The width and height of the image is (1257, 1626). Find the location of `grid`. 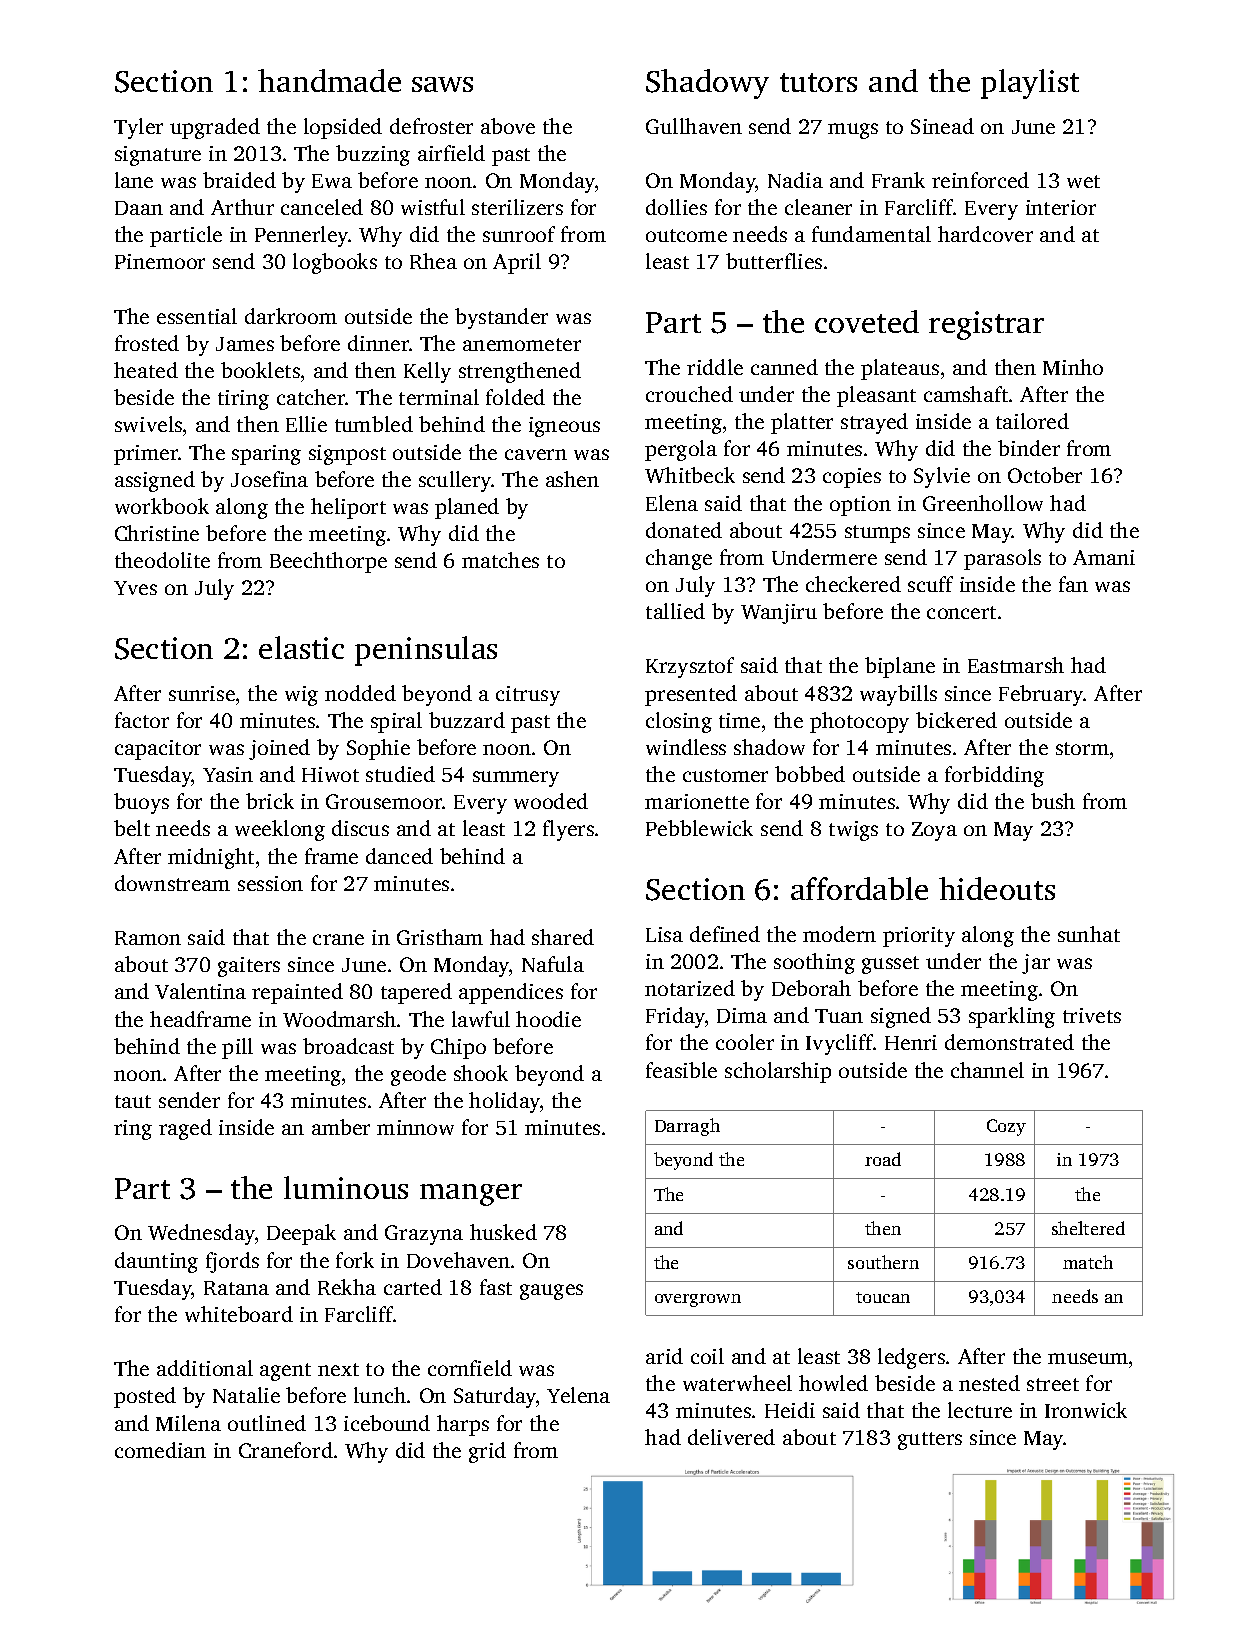

grid is located at coordinates (487, 1452).
